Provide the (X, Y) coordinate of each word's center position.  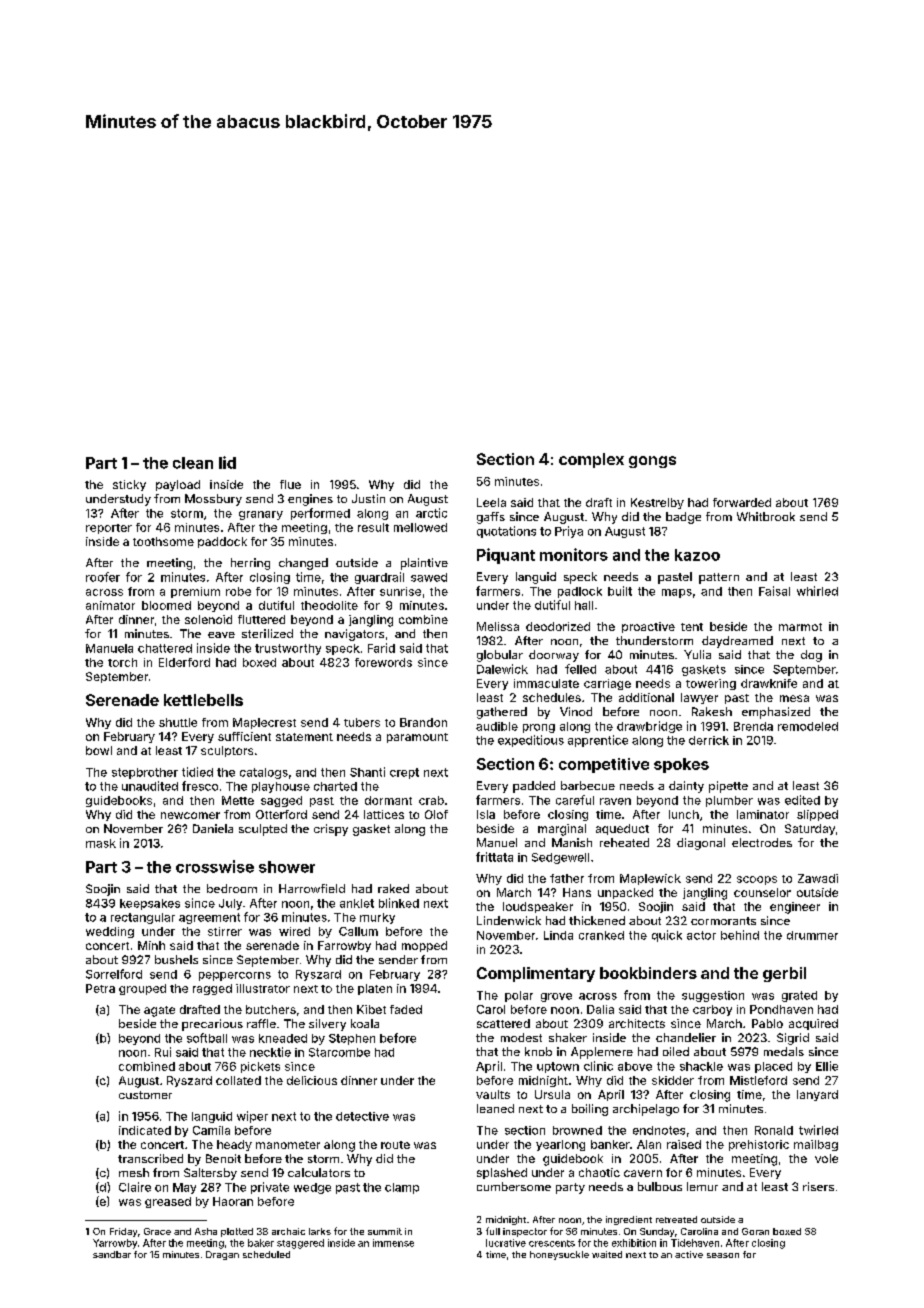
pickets (260, 1067)
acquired (813, 1024)
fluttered (261, 619)
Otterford (281, 814)
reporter (109, 529)
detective (362, 1116)
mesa (794, 698)
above (635, 1066)
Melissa (498, 626)
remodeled (808, 726)
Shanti (367, 772)
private (270, 1188)
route (395, 1145)
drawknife (769, 683)
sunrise (400, 591)
